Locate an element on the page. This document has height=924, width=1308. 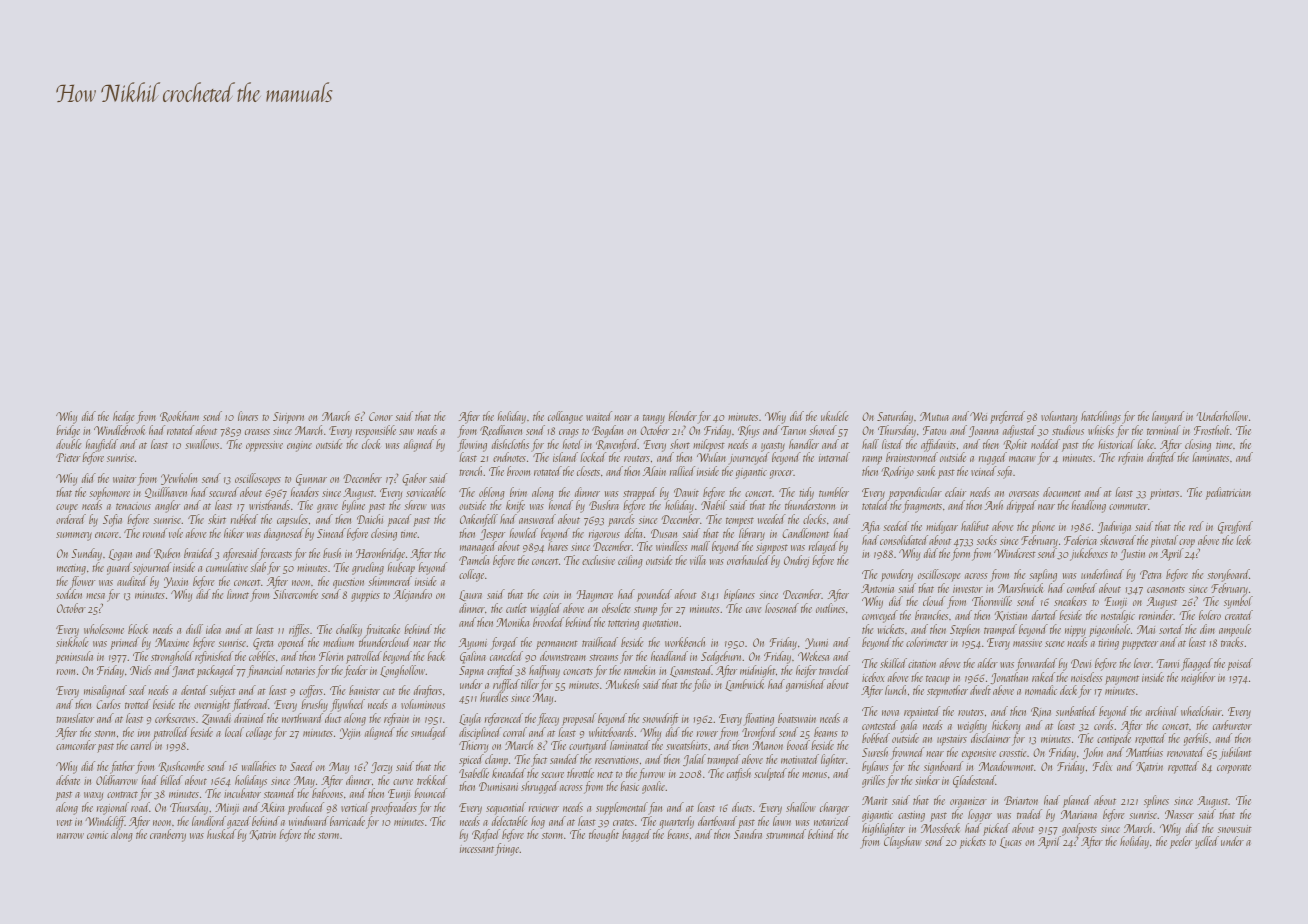
voluntary is located at coordinates (1059, 417).
